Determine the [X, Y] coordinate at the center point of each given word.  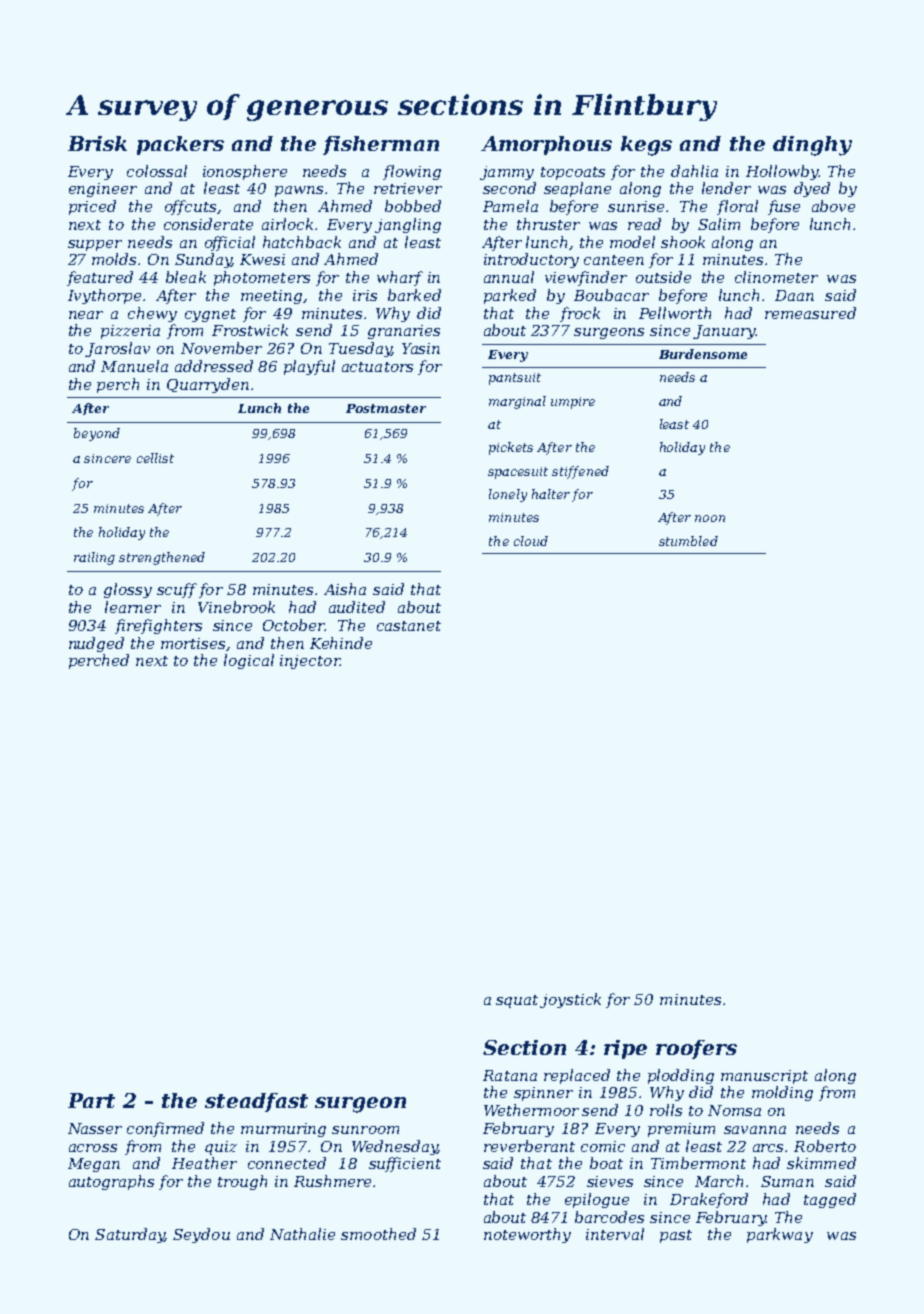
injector [310, 662]
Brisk [97, 143]
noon [710, 518]
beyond [97, 434]
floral [737, 207]
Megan [94, 1165]
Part [91, 1100]
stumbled [688, 541]
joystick [570, 1000]
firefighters [158, 626]
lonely [508, 495]
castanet [409, 626]
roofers [696, 1049]
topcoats [573, 173]
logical [249, 661]
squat [517, 1001]
